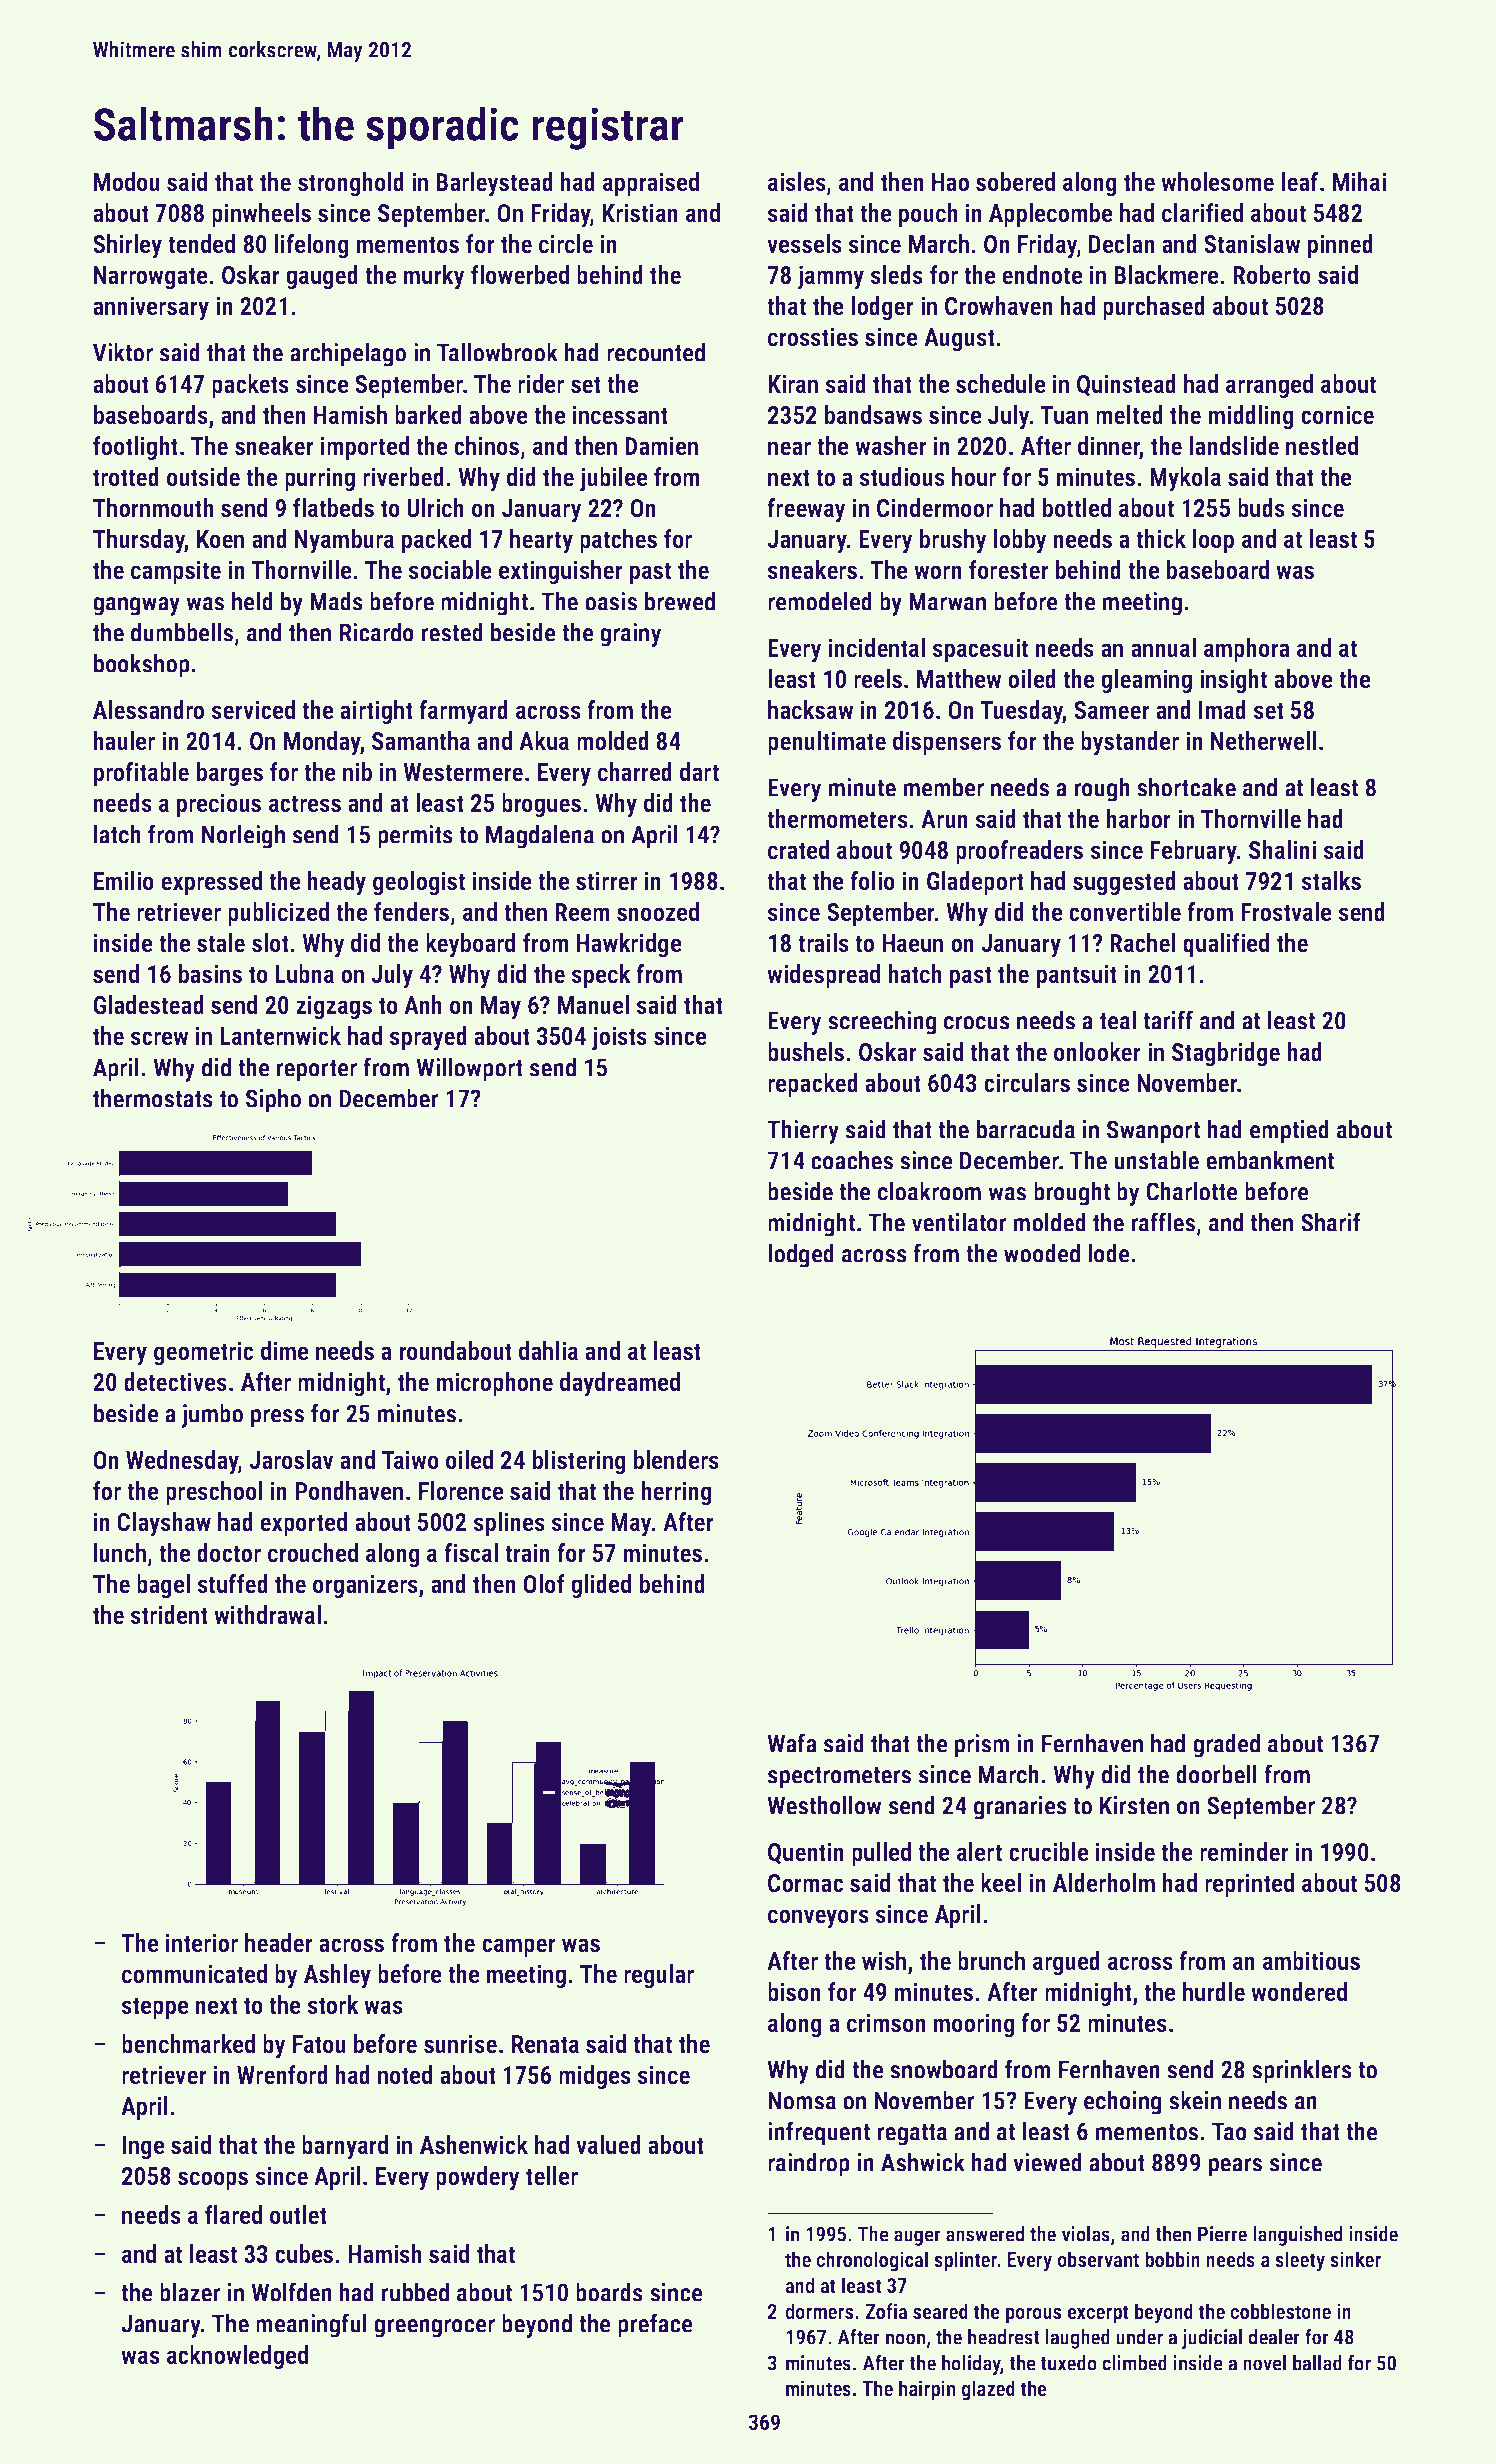  I want to click on Kristian, so click(640, 212).
